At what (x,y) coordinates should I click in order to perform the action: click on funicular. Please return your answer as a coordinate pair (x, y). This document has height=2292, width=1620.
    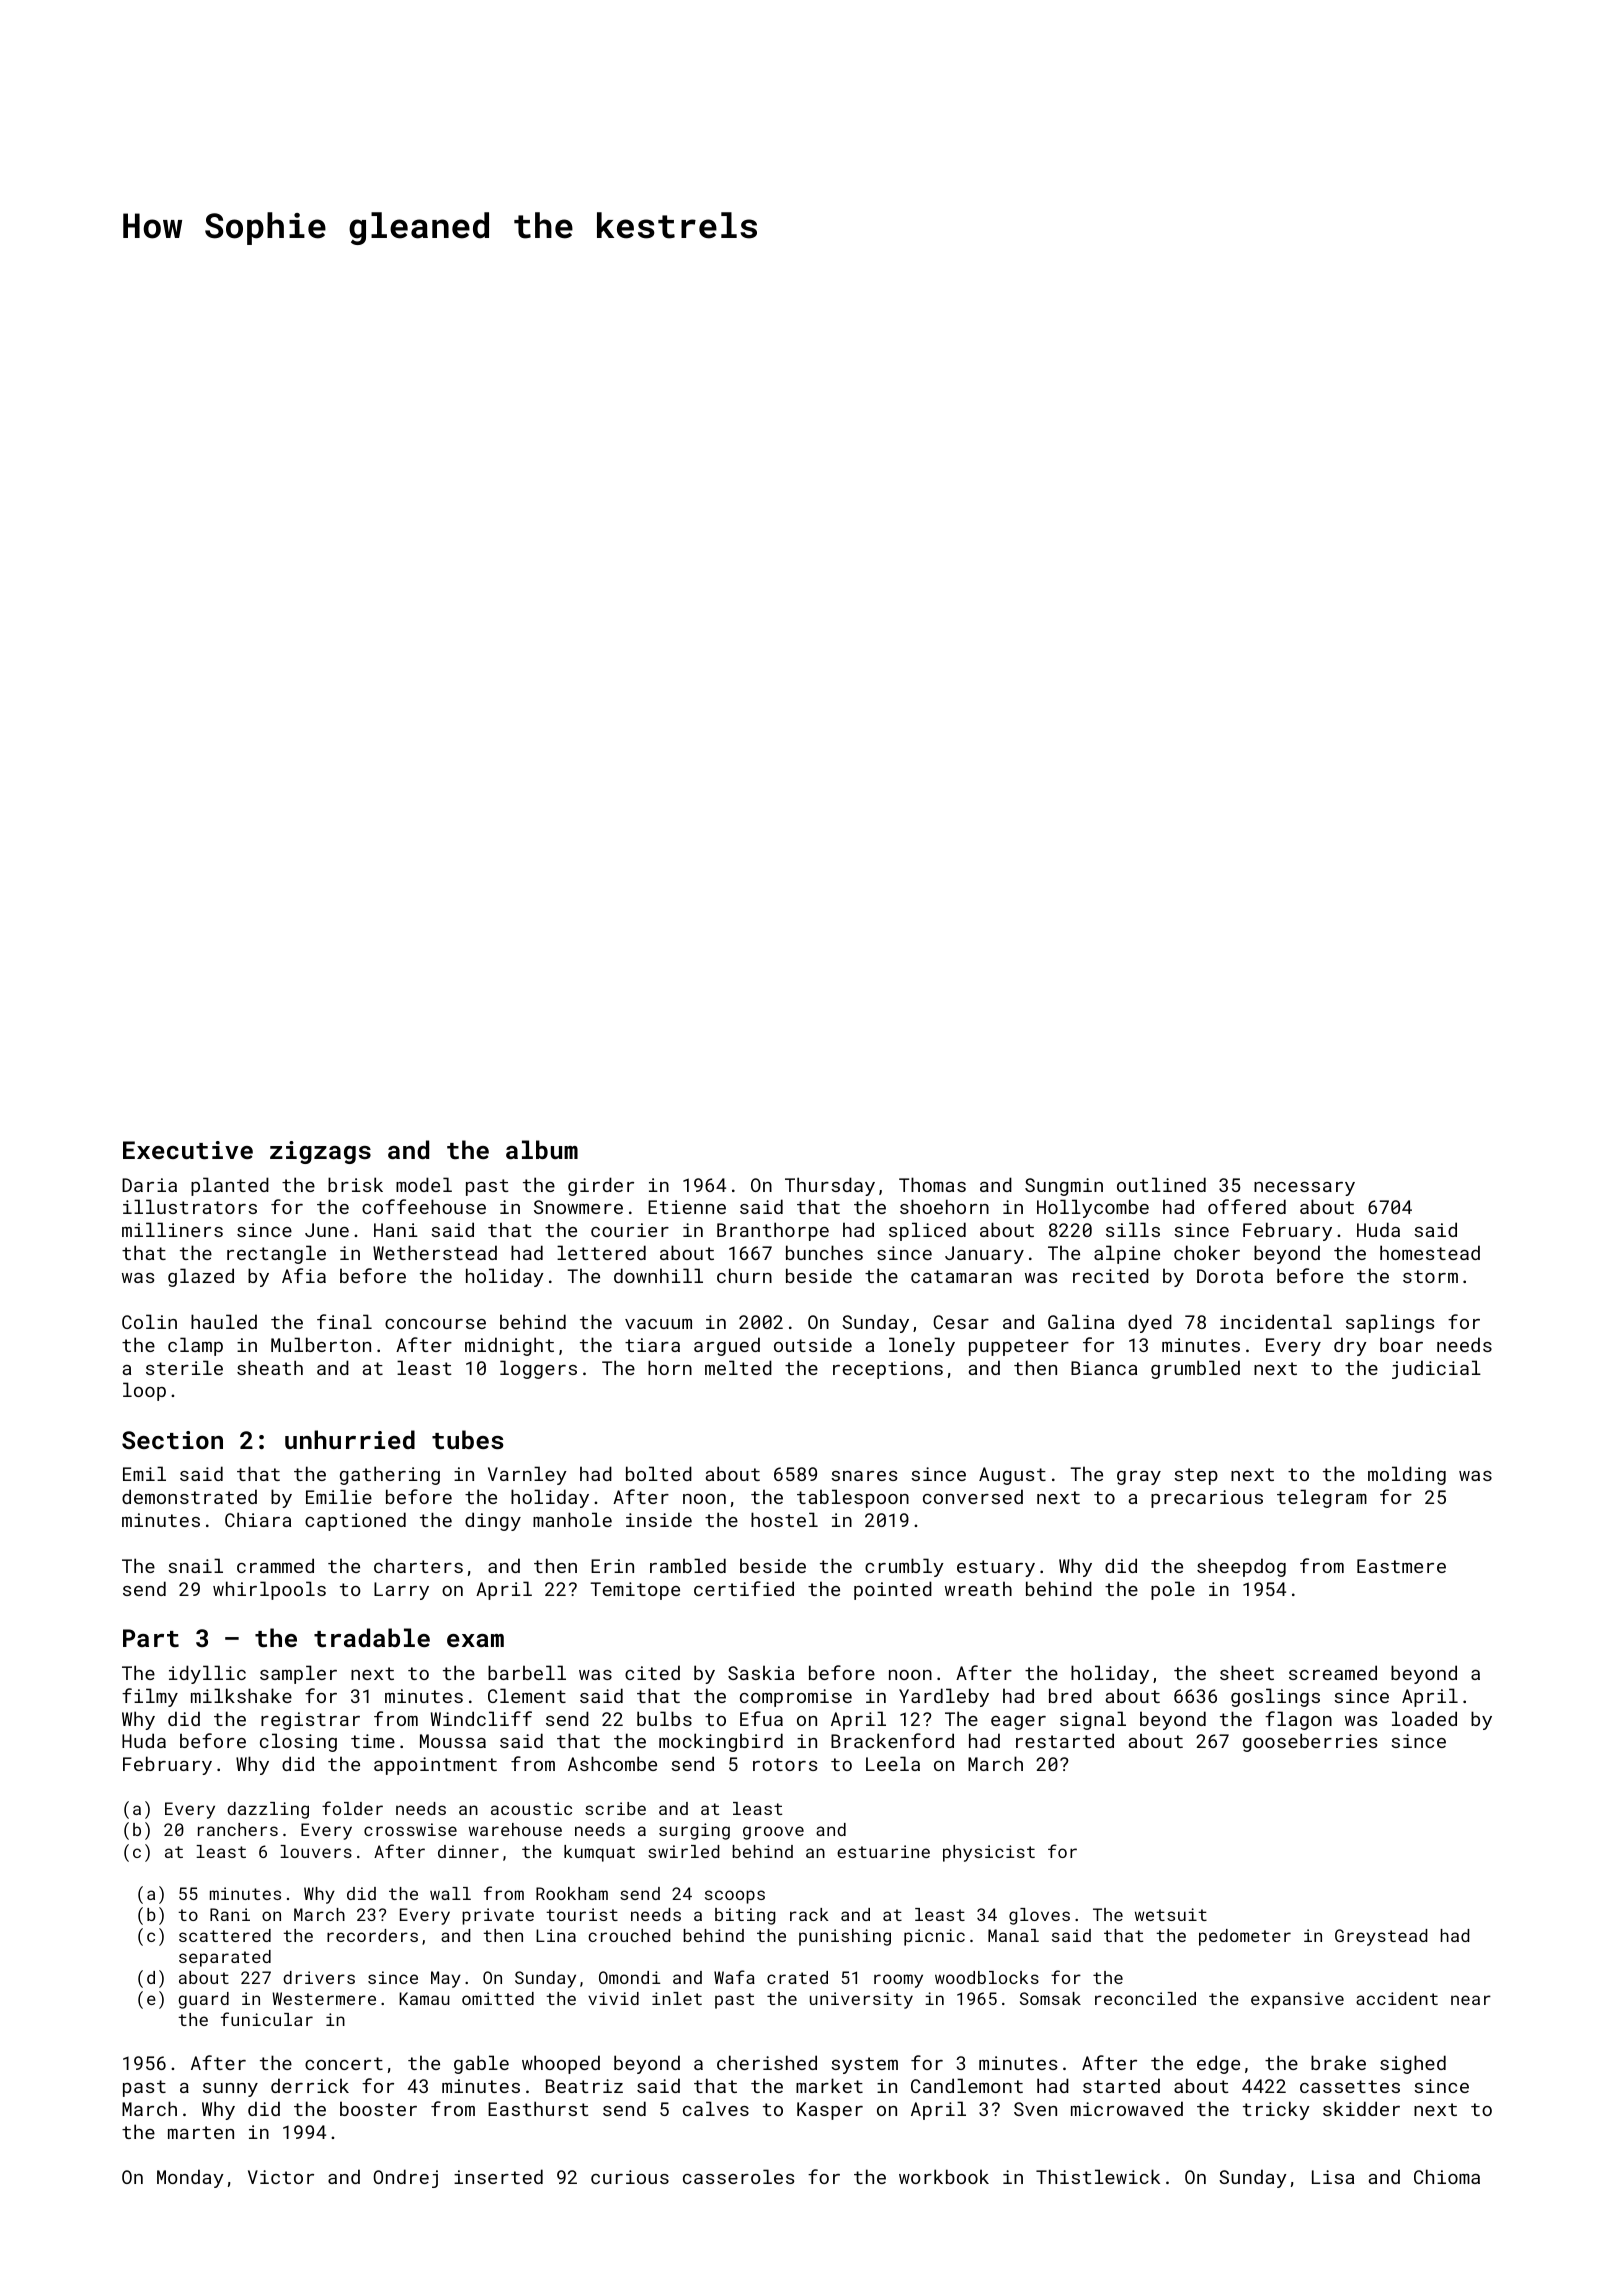
    Looking at the image, I should click on (267, 2019).
